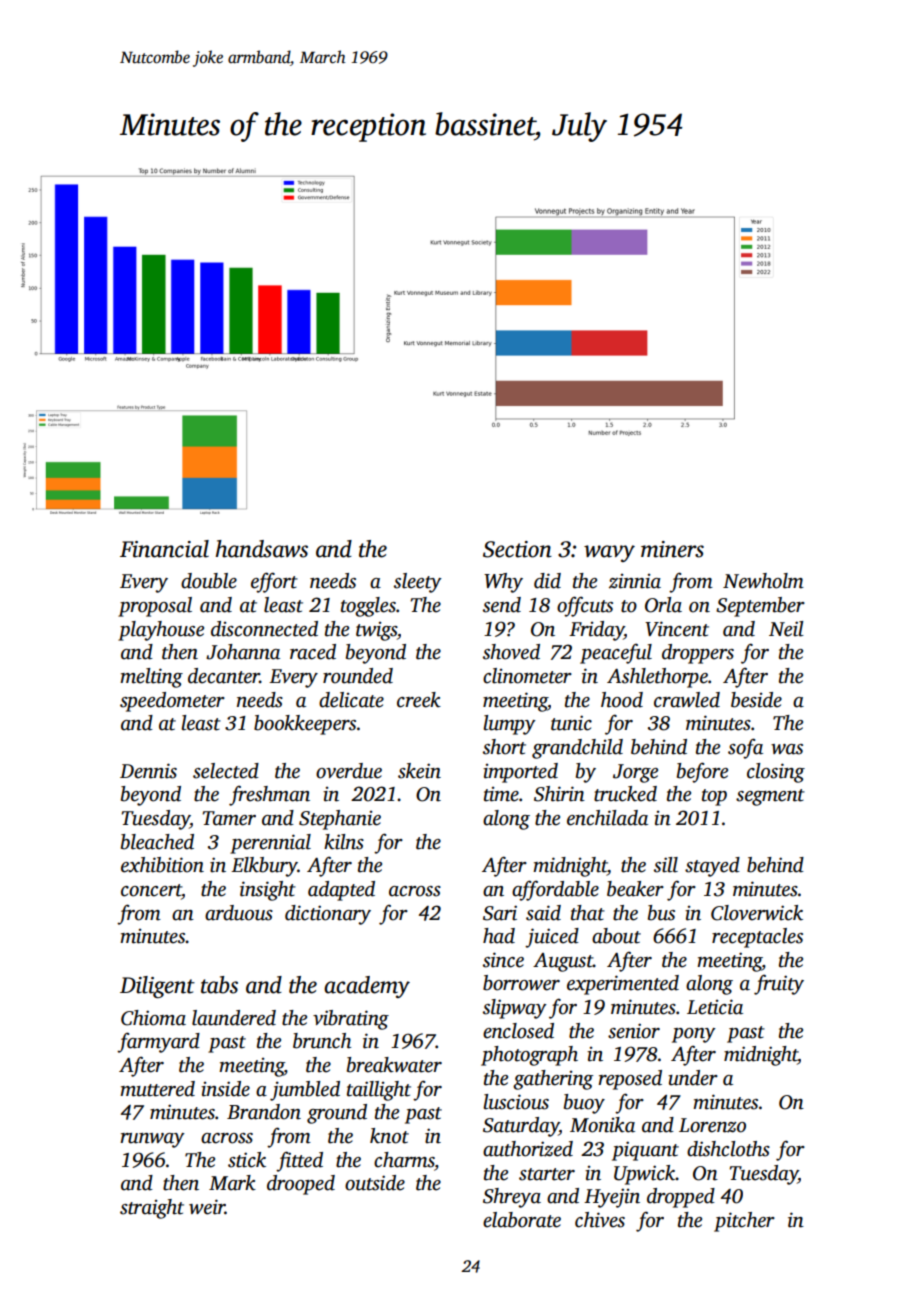 Image resolution: width=924 pixels, height=1314 pixels. I want to click on Leticia, so click(715, 1007).
